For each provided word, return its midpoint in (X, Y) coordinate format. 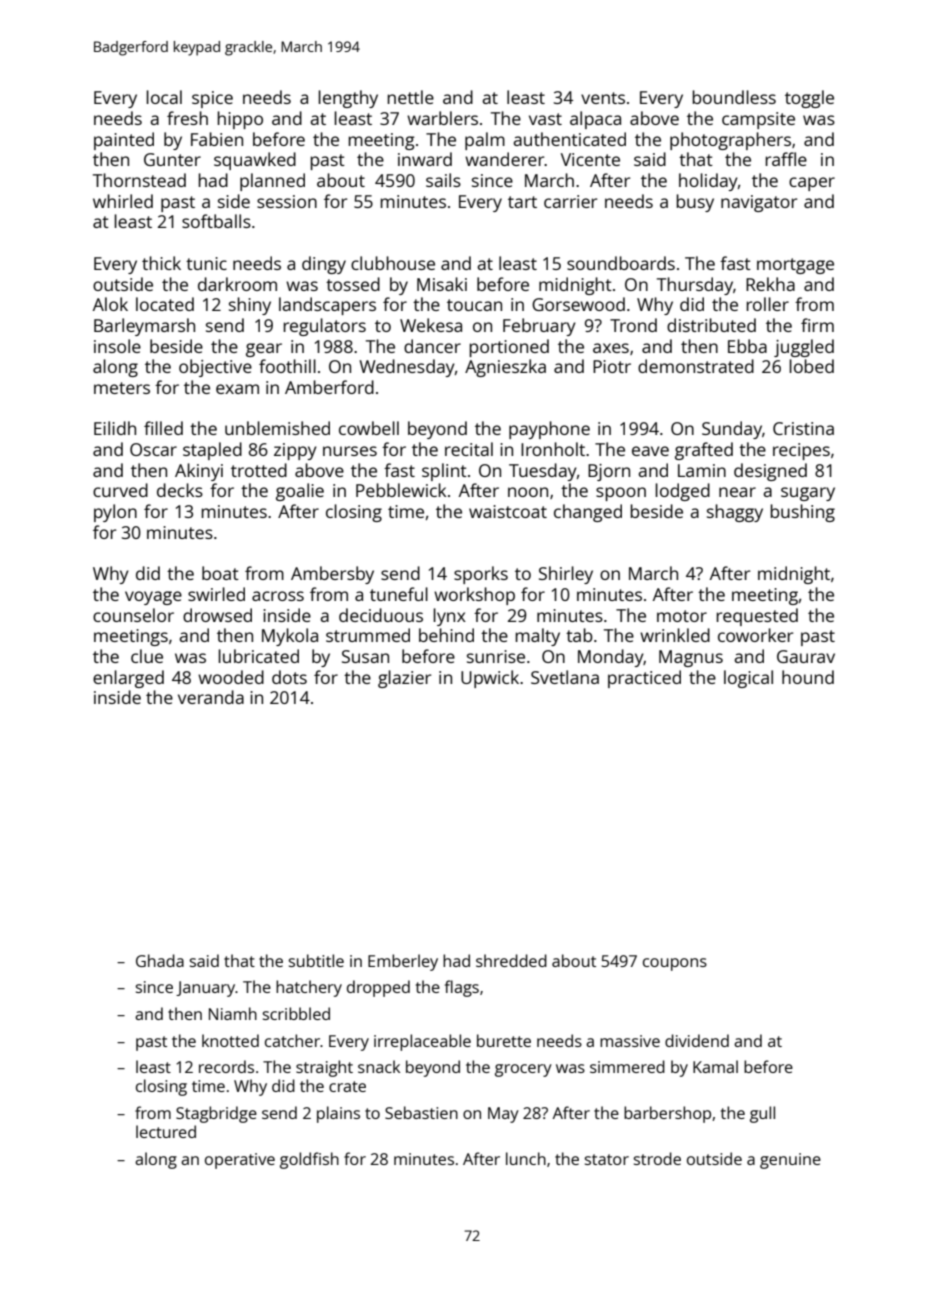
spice (212, 99)
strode (657, 1158)
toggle (809, 99)
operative (240, 1161)
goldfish (309, 1160)
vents (603, 98)
